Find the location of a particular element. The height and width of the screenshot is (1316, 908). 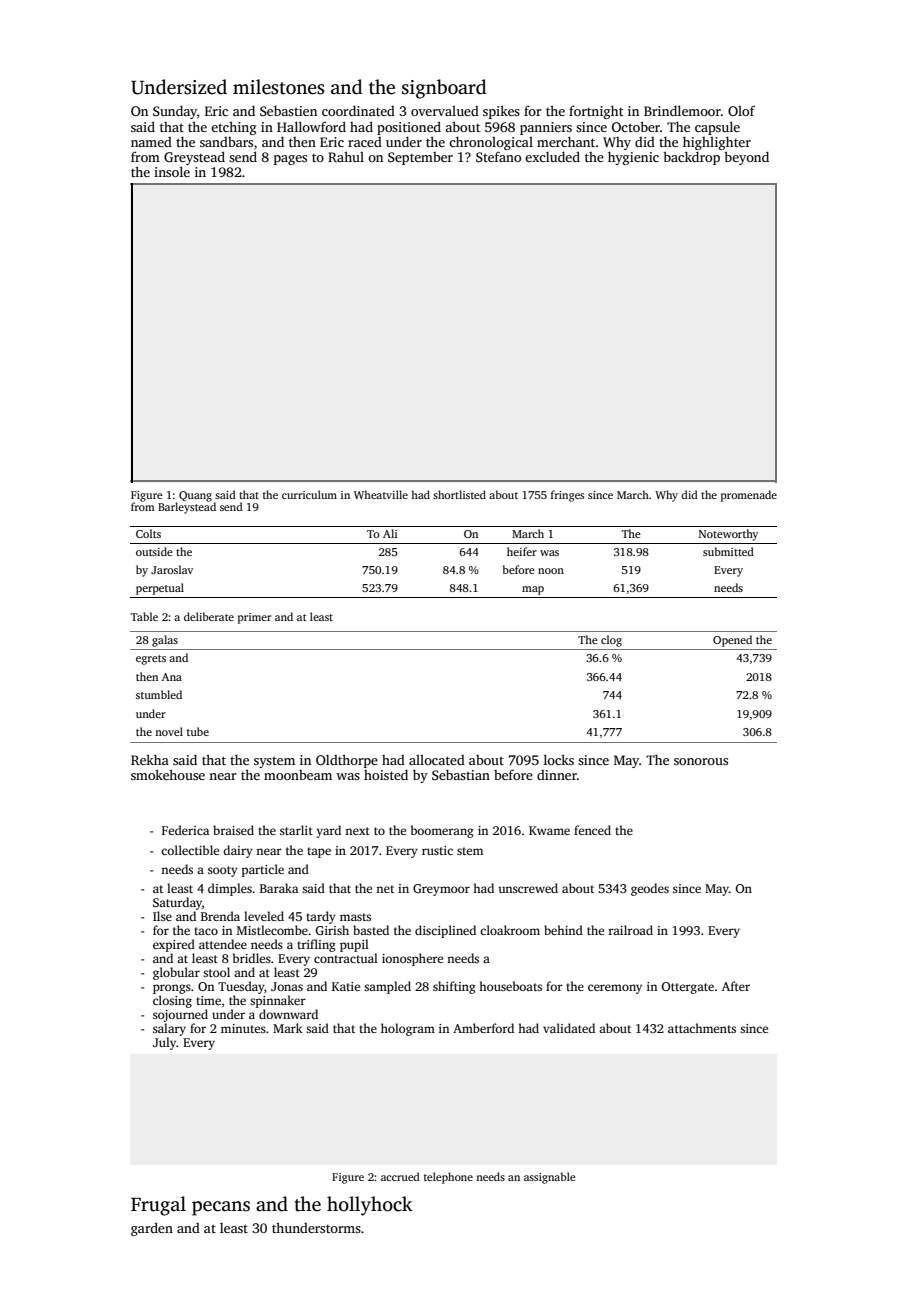

excluded is located at coordinates (552, 156).
